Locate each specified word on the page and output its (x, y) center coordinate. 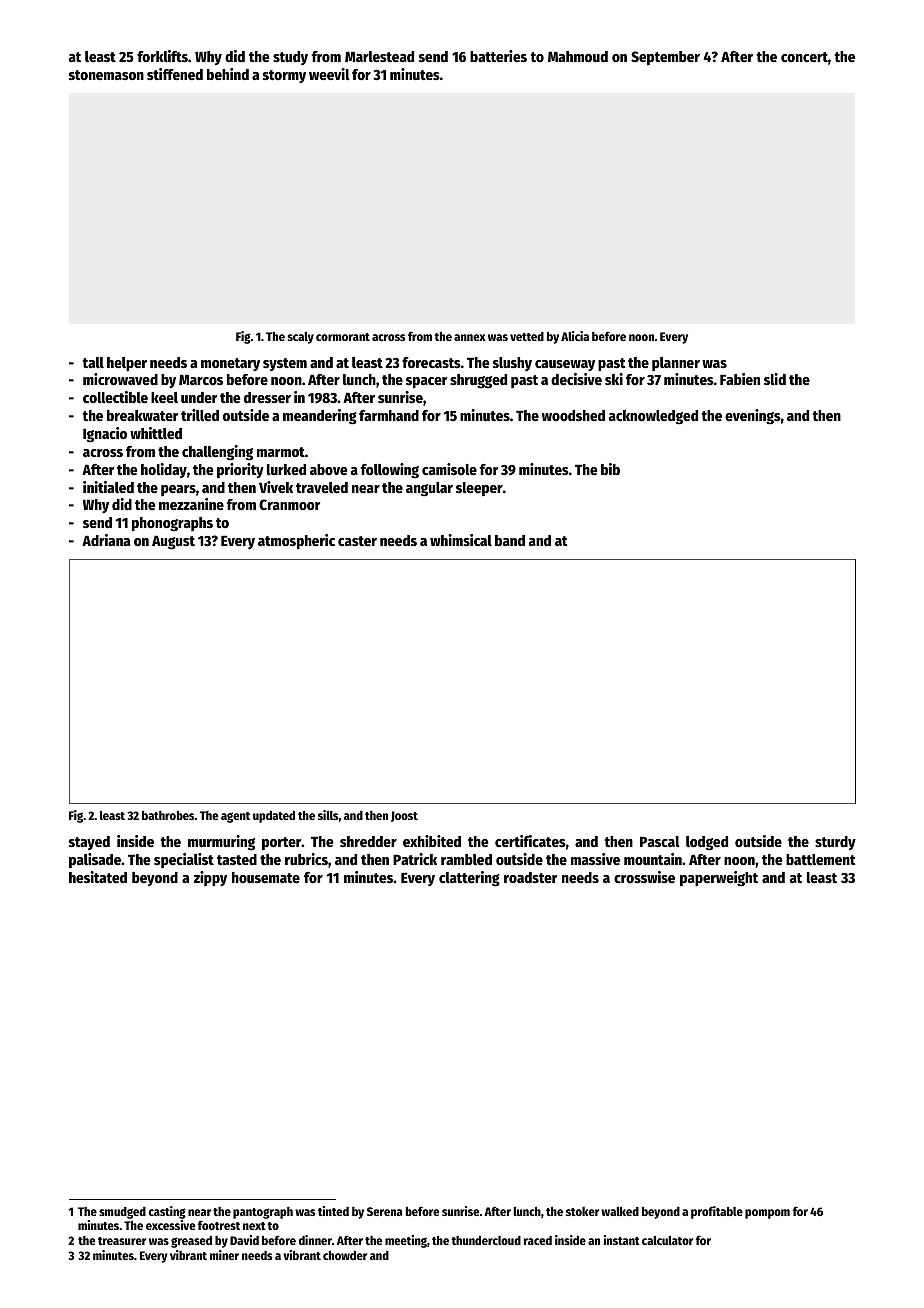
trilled (200, 415)
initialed (108, 487)
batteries (498, 56)
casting (167, 1212)
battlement (821, 859)
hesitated (98, 877)
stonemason (106, 75)
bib (610, 469)
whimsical (461, 540)
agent (235, 817)
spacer (427, 383)
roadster (531, 877)
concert (804, 57)
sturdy (835, 843)
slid (775, 379)
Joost (404, 816)
